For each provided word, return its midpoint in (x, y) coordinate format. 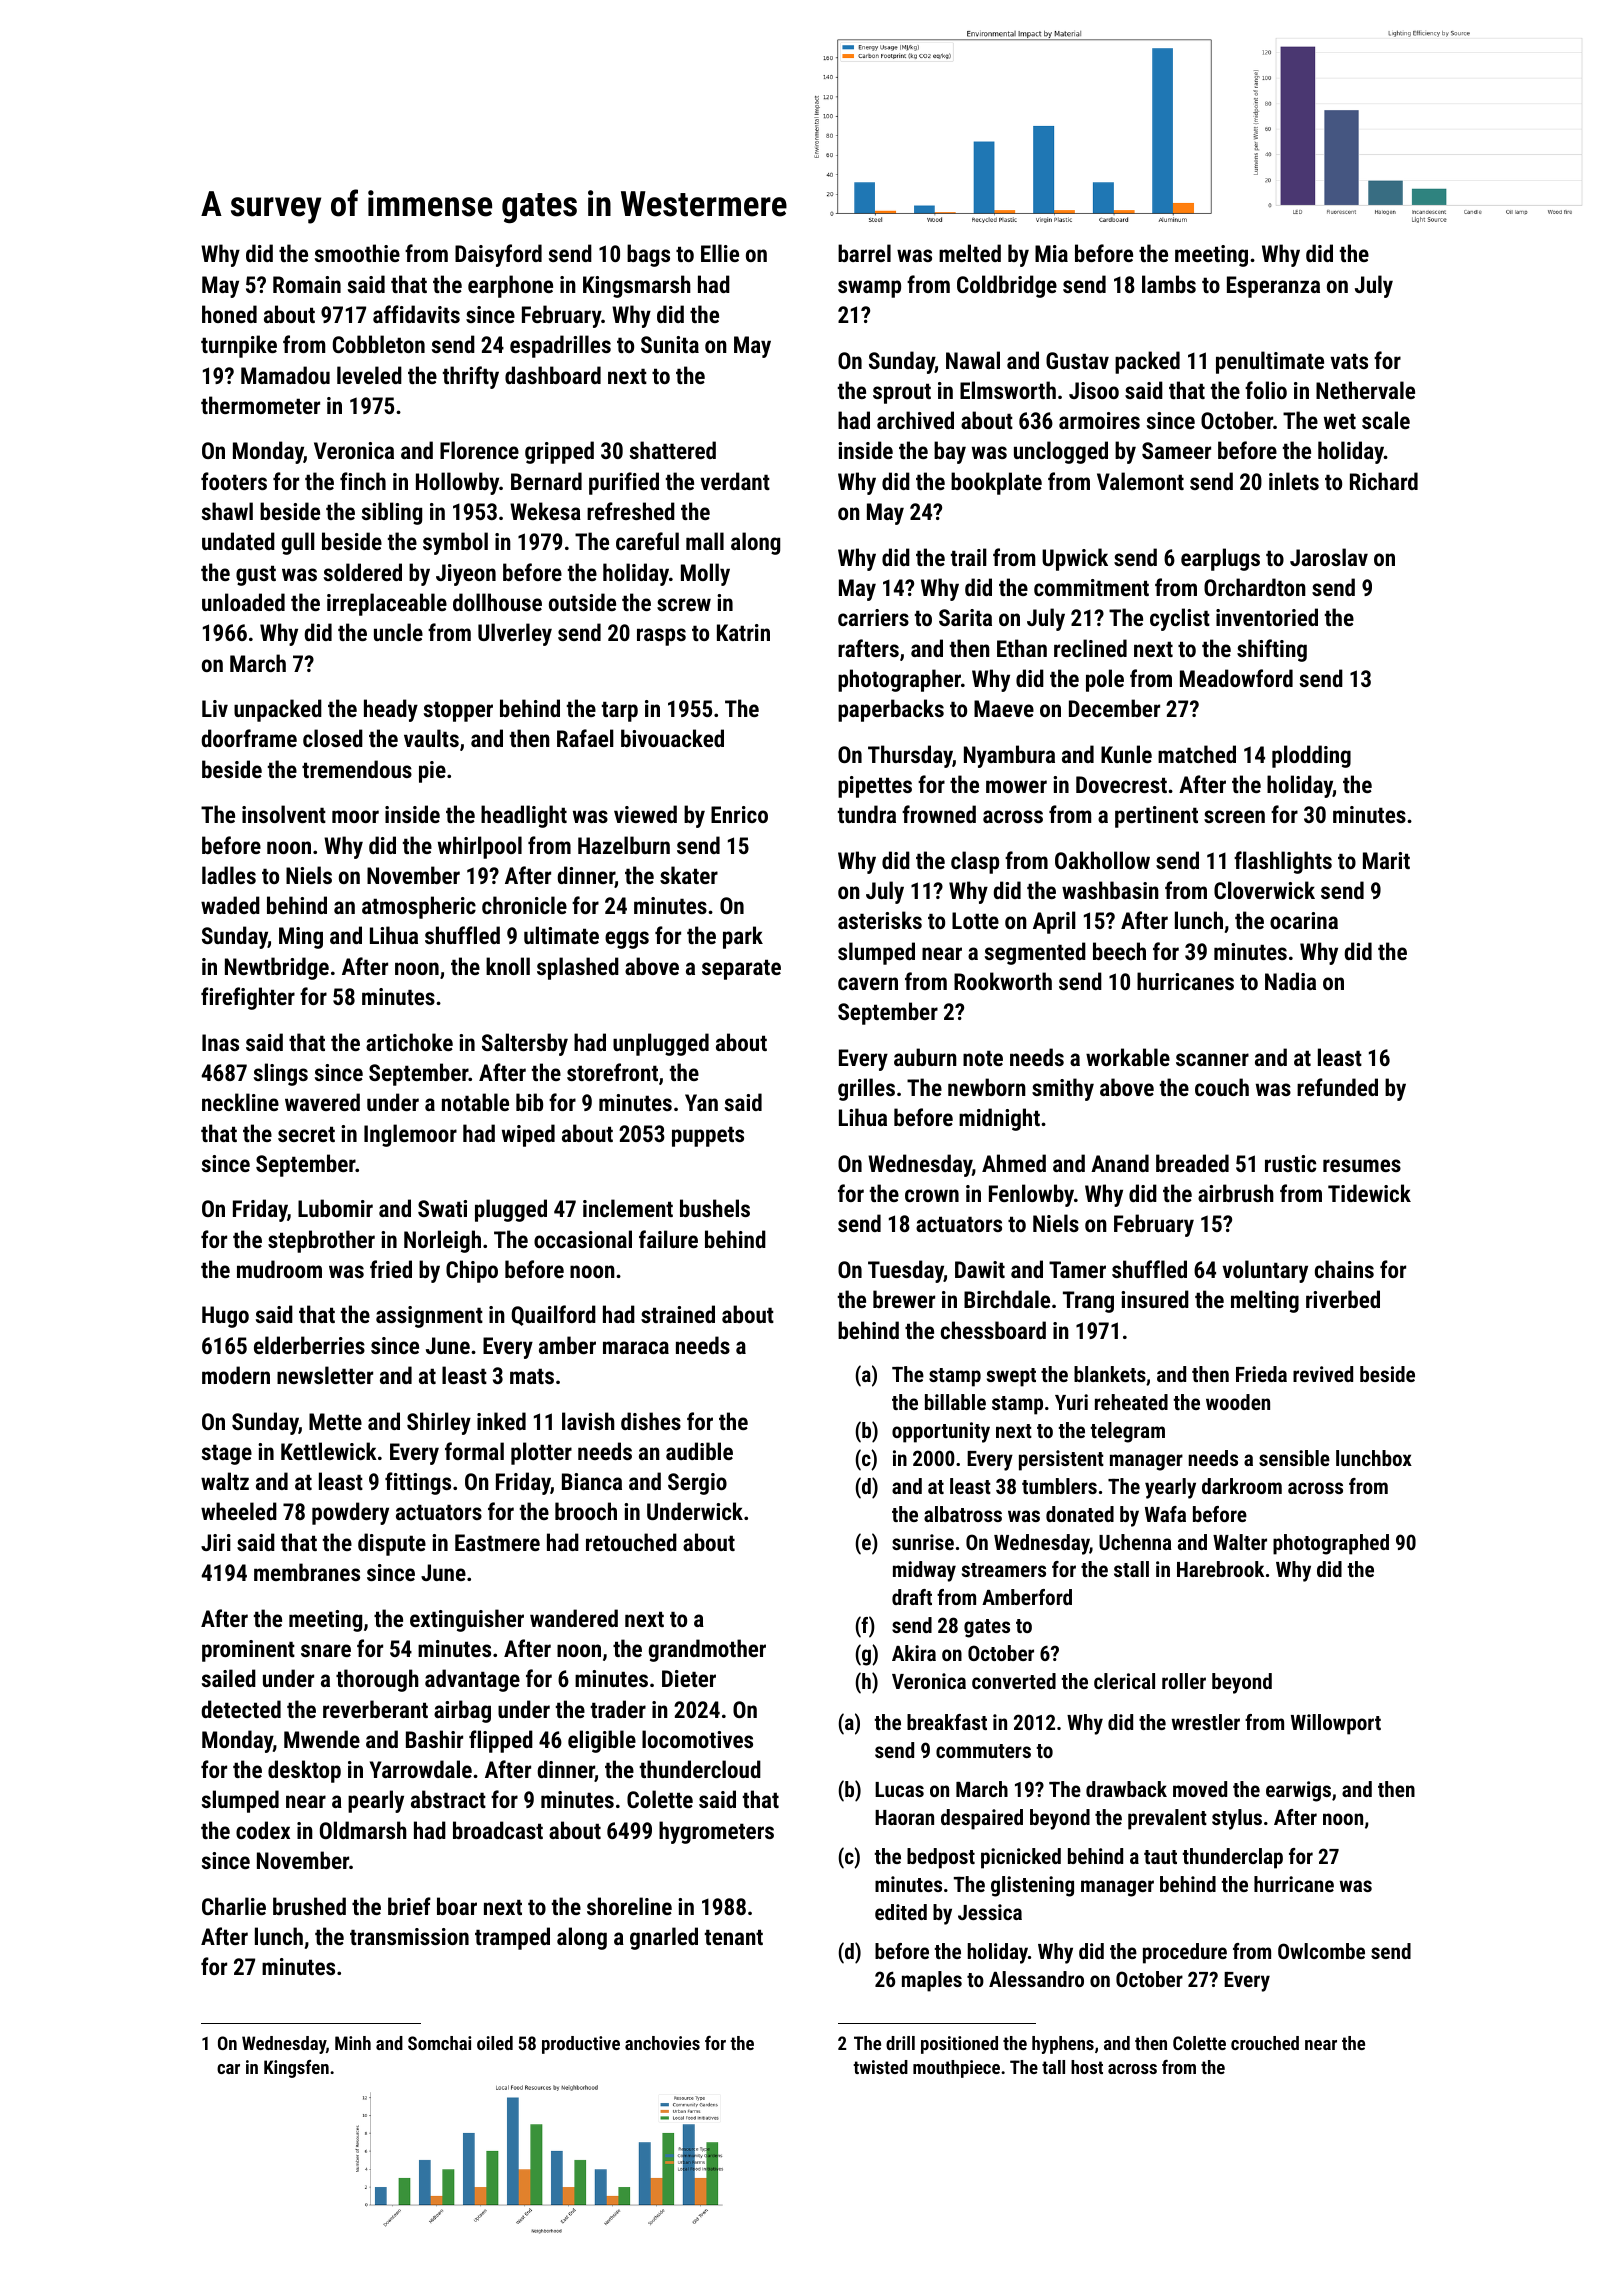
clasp (975, 862)
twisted (880, 2067)
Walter (1240, 1542)
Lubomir (335, 1208)
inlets (1294, 481)
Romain (307, 284)
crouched (1265, 2043)
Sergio (697, 1484)
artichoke (409, 1042)
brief (409, 1906)
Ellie (720, 253)
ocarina (1304, 920)
